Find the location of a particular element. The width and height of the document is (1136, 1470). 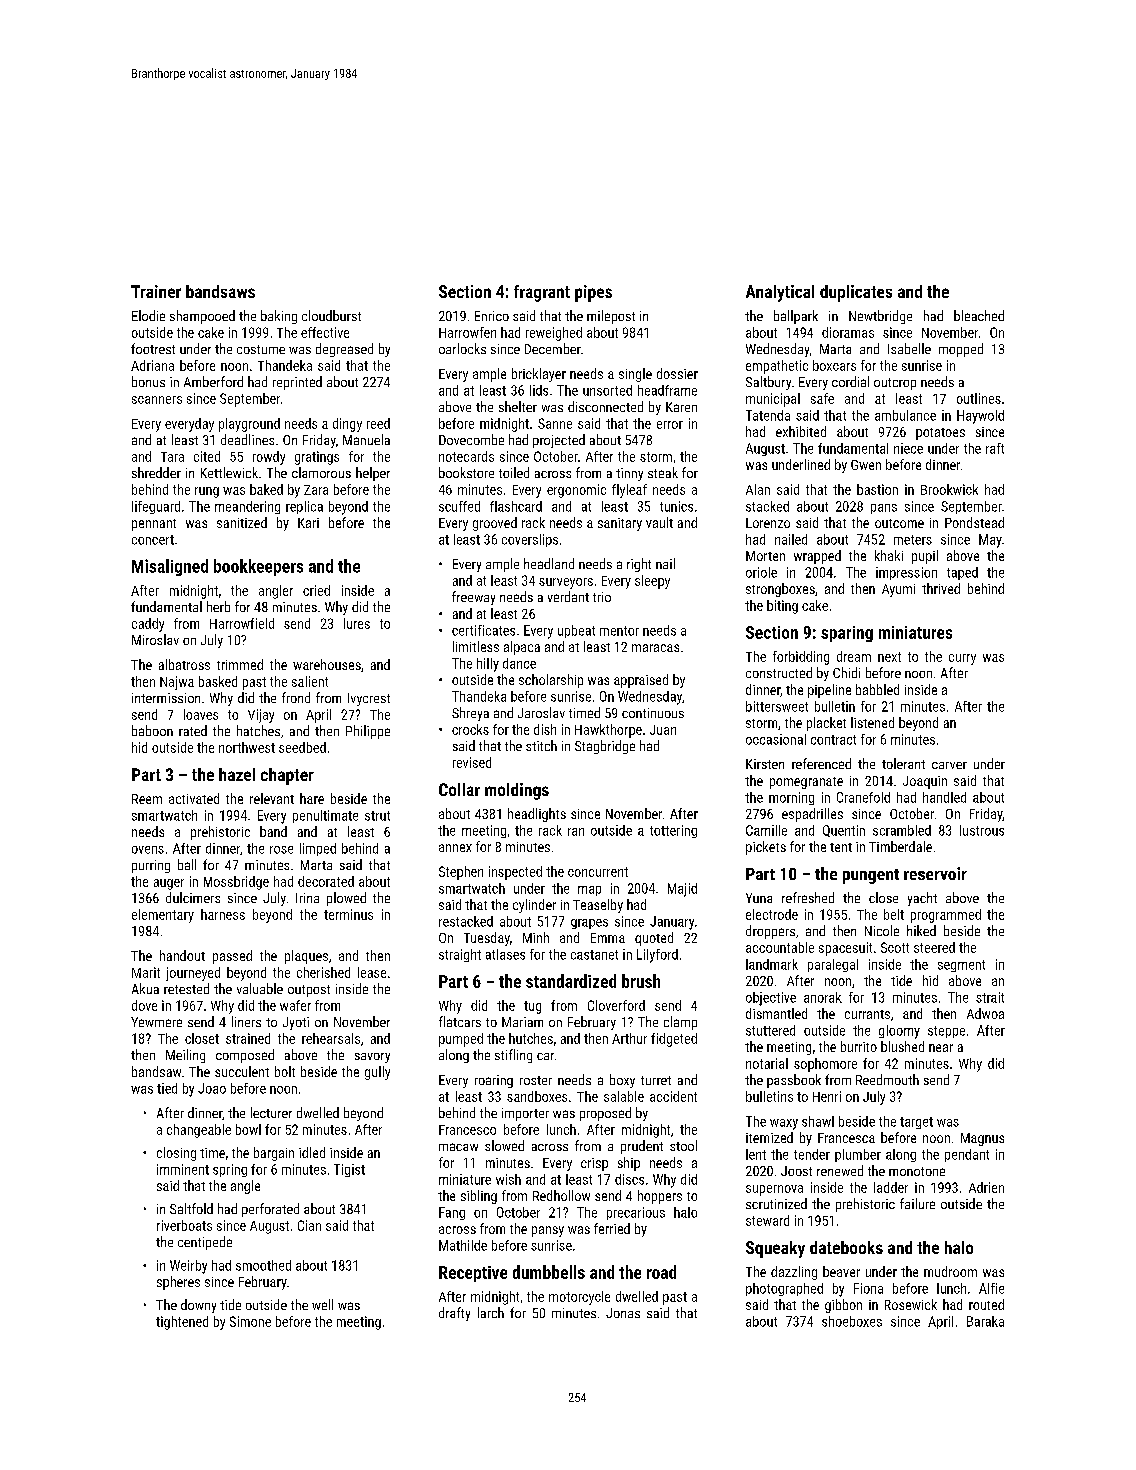

fragrant is located at coordinates (542, 293).
